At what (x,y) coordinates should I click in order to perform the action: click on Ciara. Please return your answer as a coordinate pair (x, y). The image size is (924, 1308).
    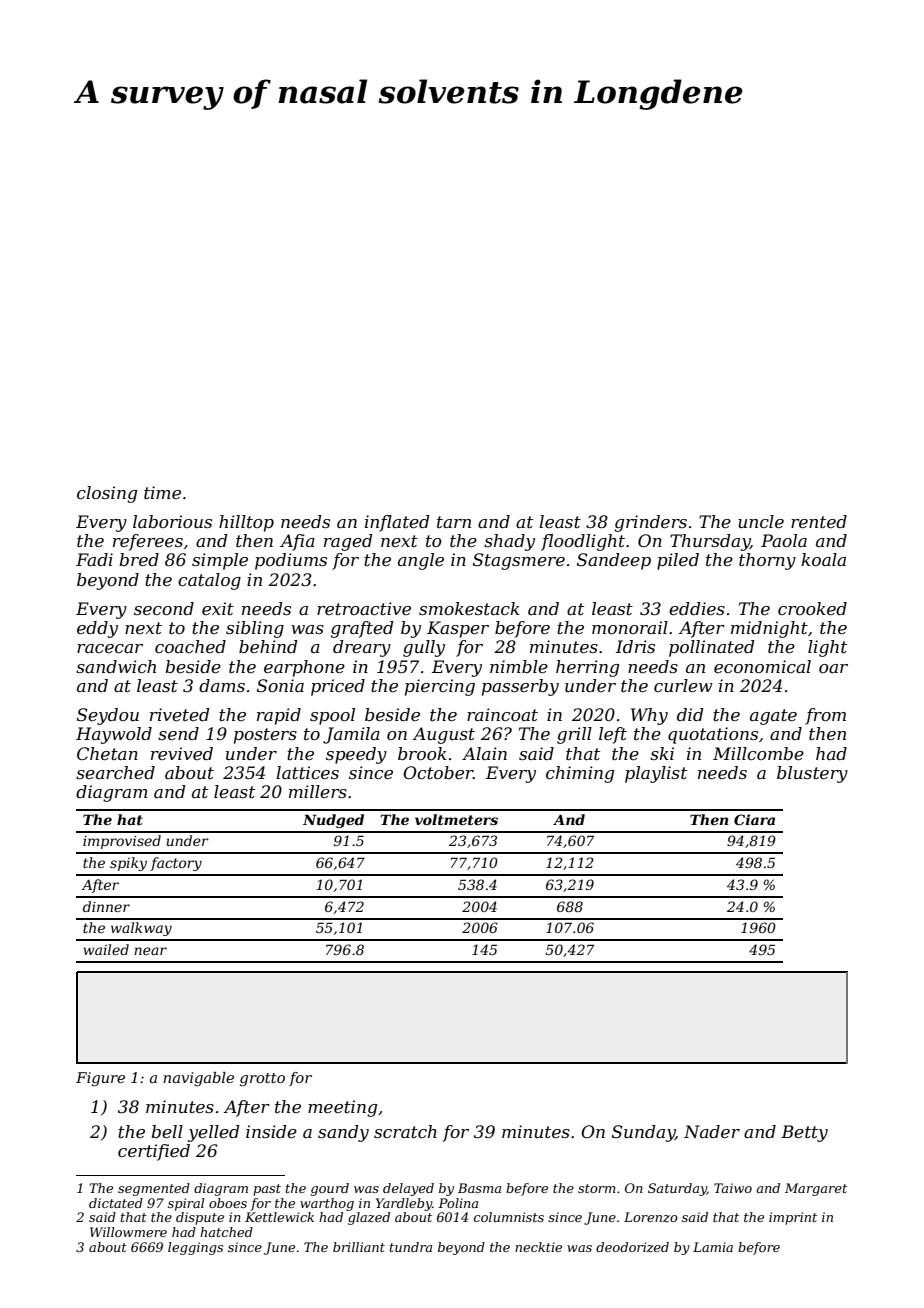
    Looking at the image, I should click on (754, 819).
